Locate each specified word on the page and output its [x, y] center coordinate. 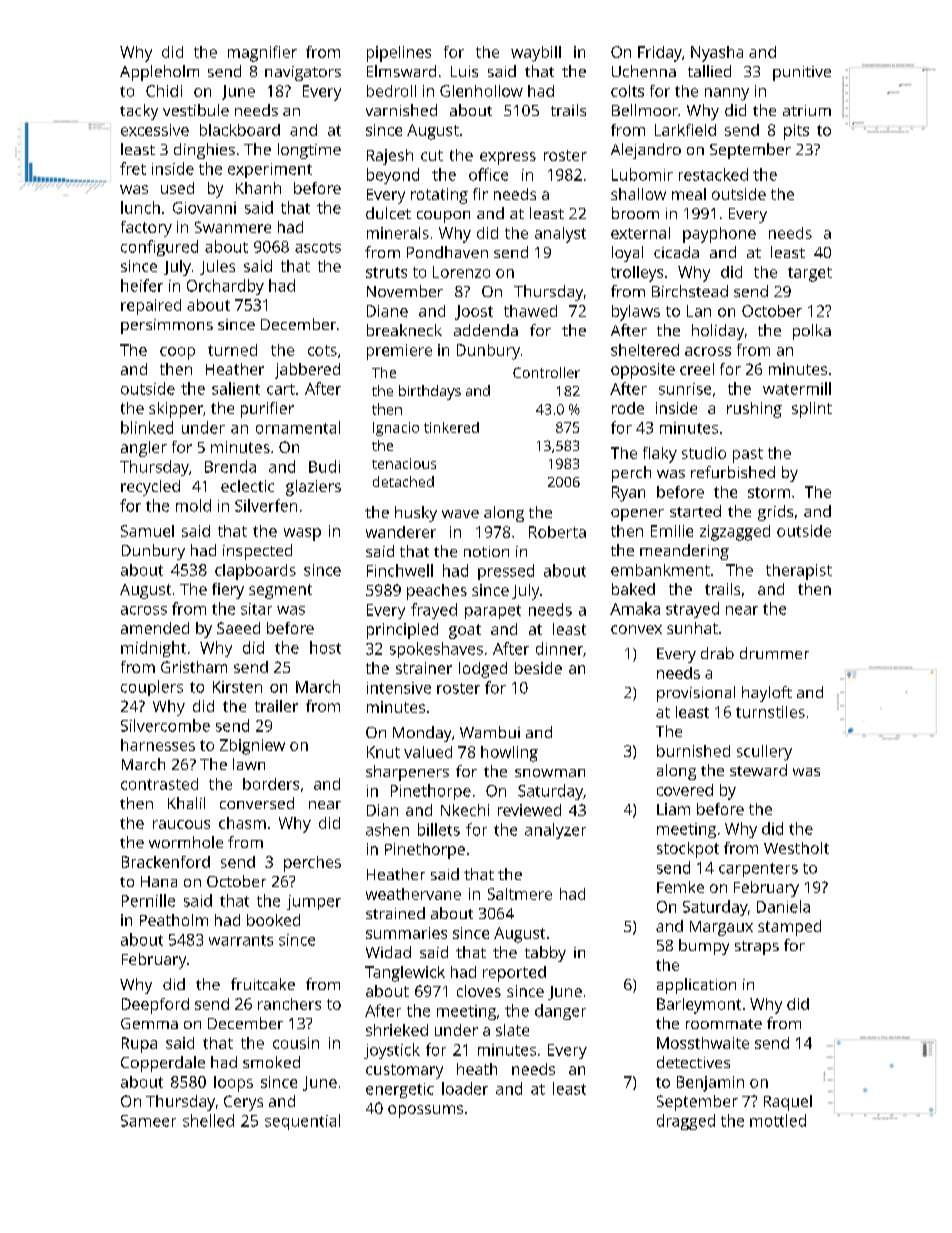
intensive [399, 688]
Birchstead [690, 291]
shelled [208, 1120]
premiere [399, 352]
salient [236, 388]
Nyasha [717, 54]
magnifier [262, 54]
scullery [764, 753]
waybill [536, 54]
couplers [152, 688]
